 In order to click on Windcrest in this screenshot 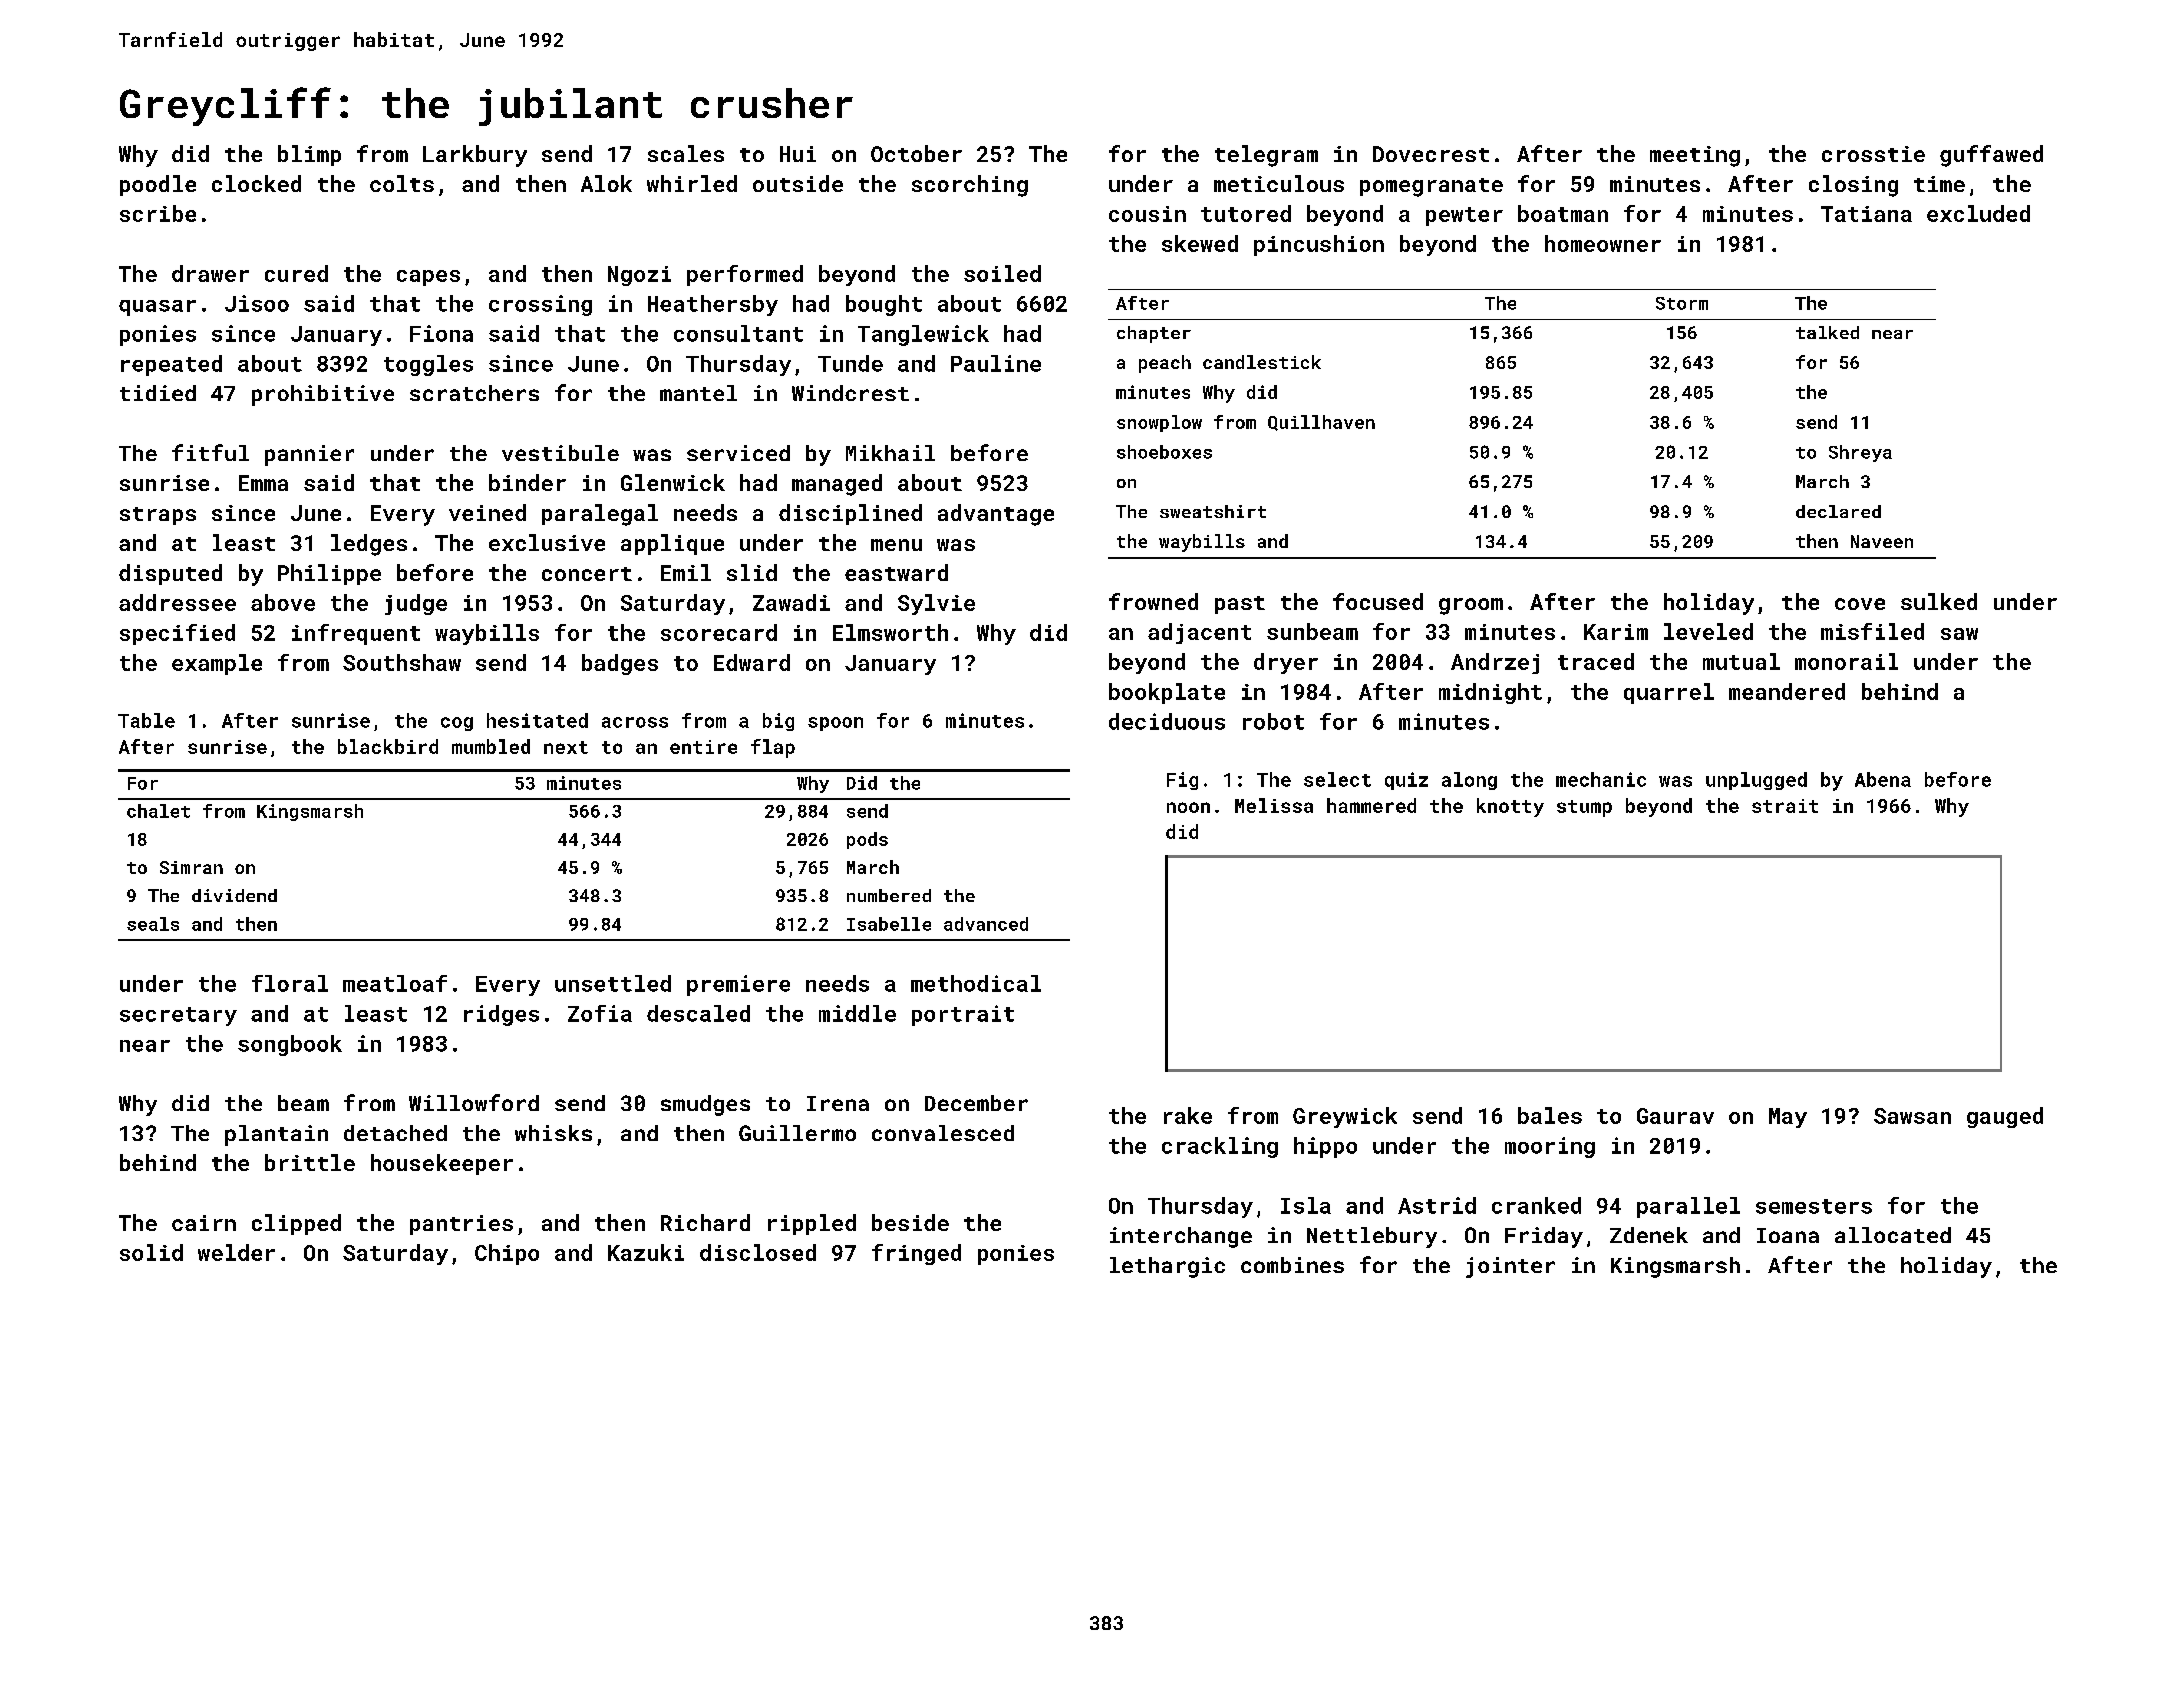, I will do `click(850, 393)`.
